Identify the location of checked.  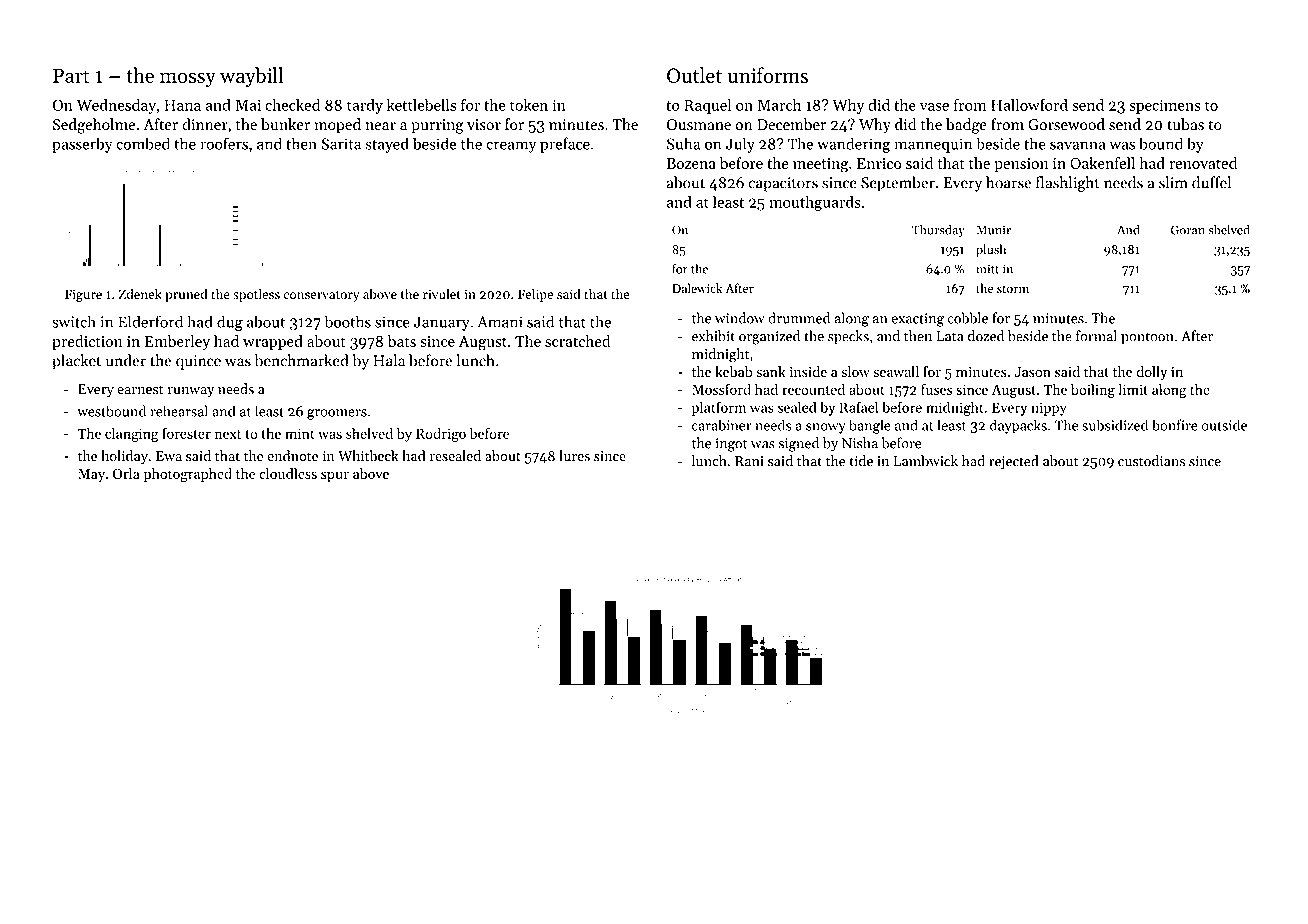
(292, 105).
